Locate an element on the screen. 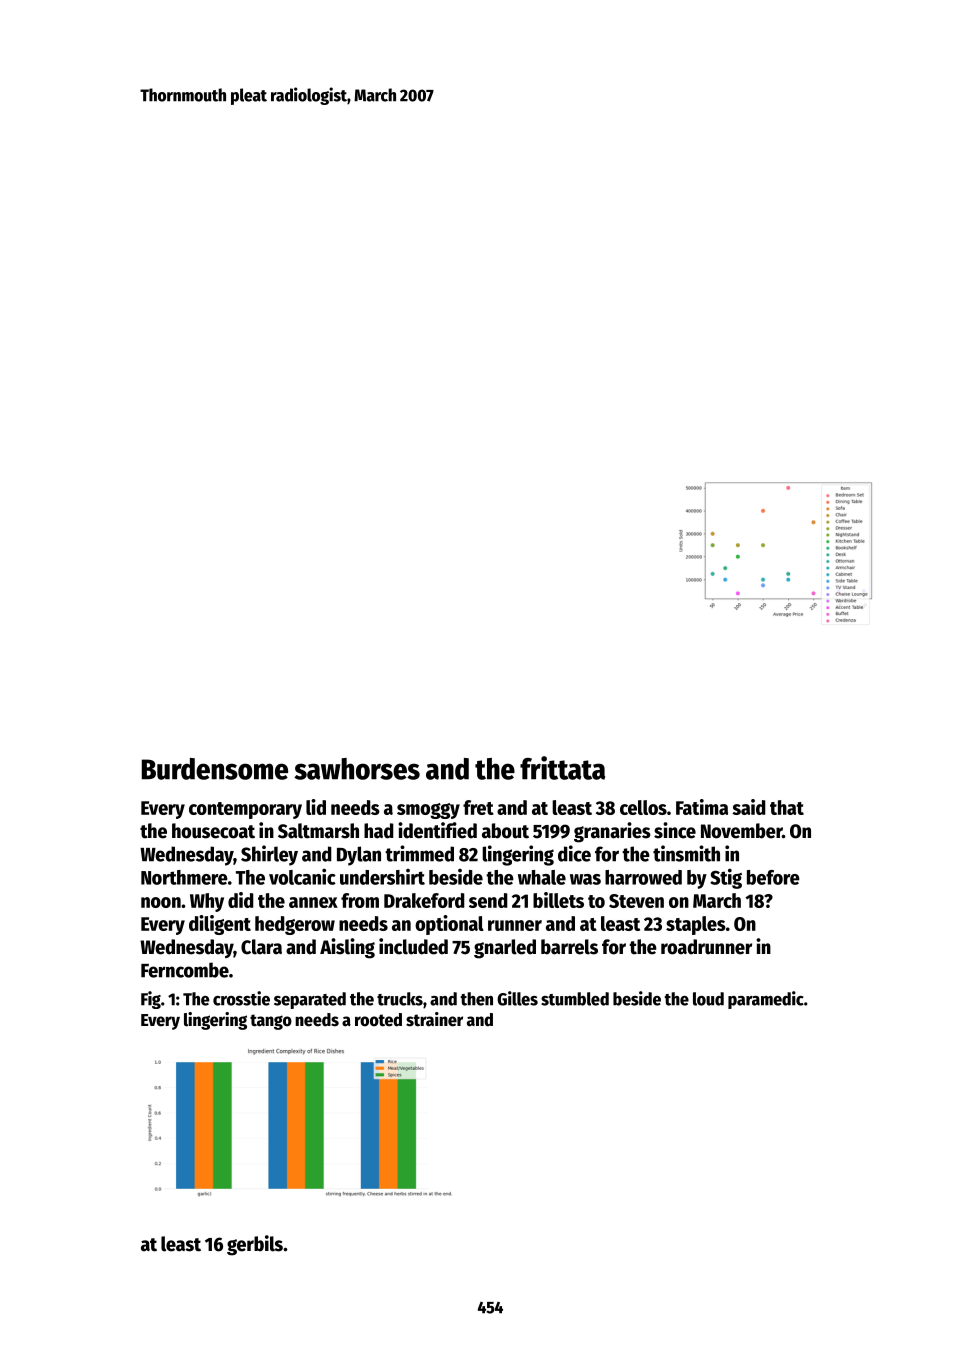 Image resolution: width=955 pixels, height=1354 pixels. Saltmarsh is located at coordinates (318, 831).
